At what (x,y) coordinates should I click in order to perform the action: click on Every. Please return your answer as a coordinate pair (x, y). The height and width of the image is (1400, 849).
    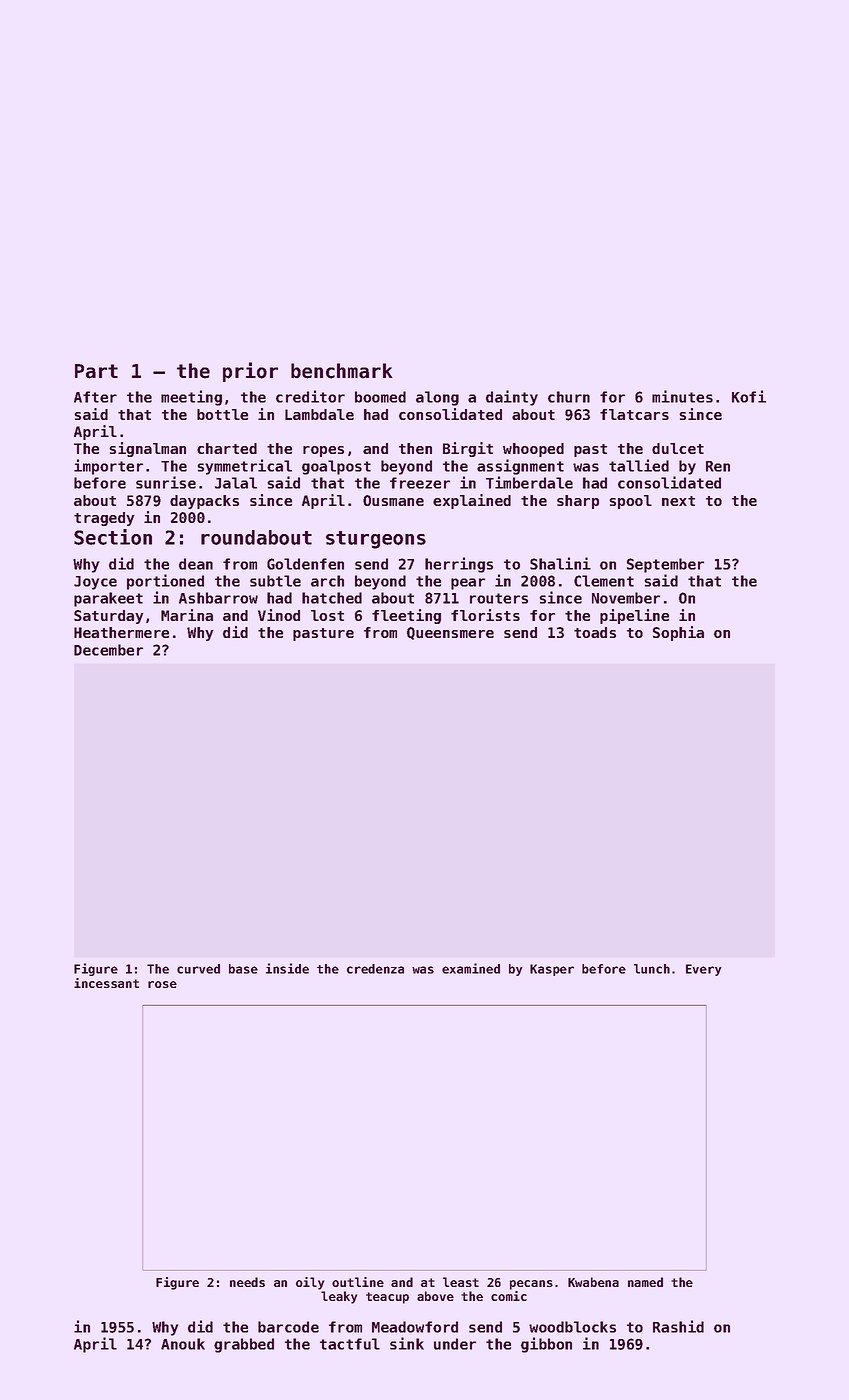
    Looking at the image, I should click on (703, 970).
